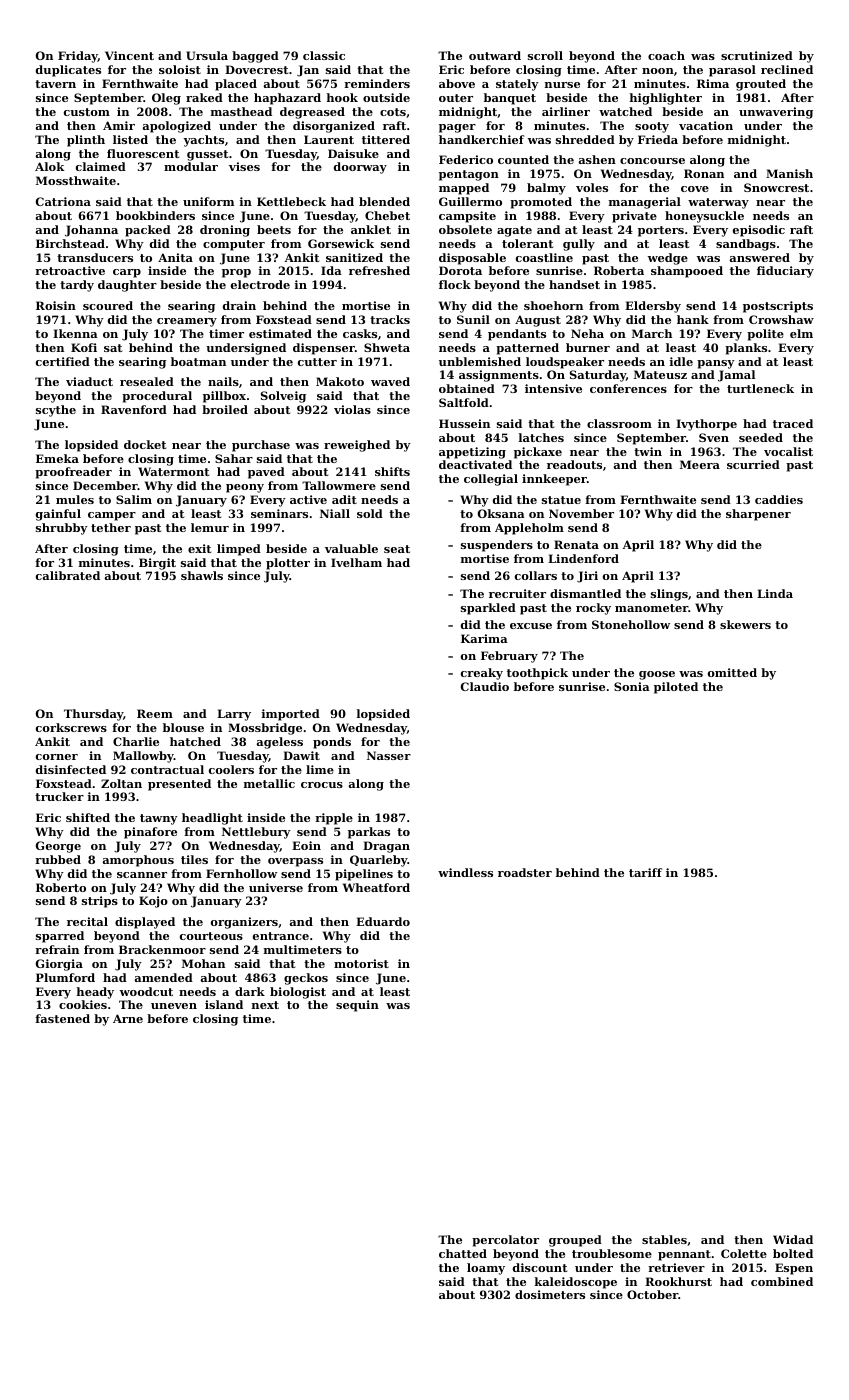 The height and width of the page is (1400, 849). Describe the element at coordinates (463, 1253) in the page. I see `chatted` at that location.
